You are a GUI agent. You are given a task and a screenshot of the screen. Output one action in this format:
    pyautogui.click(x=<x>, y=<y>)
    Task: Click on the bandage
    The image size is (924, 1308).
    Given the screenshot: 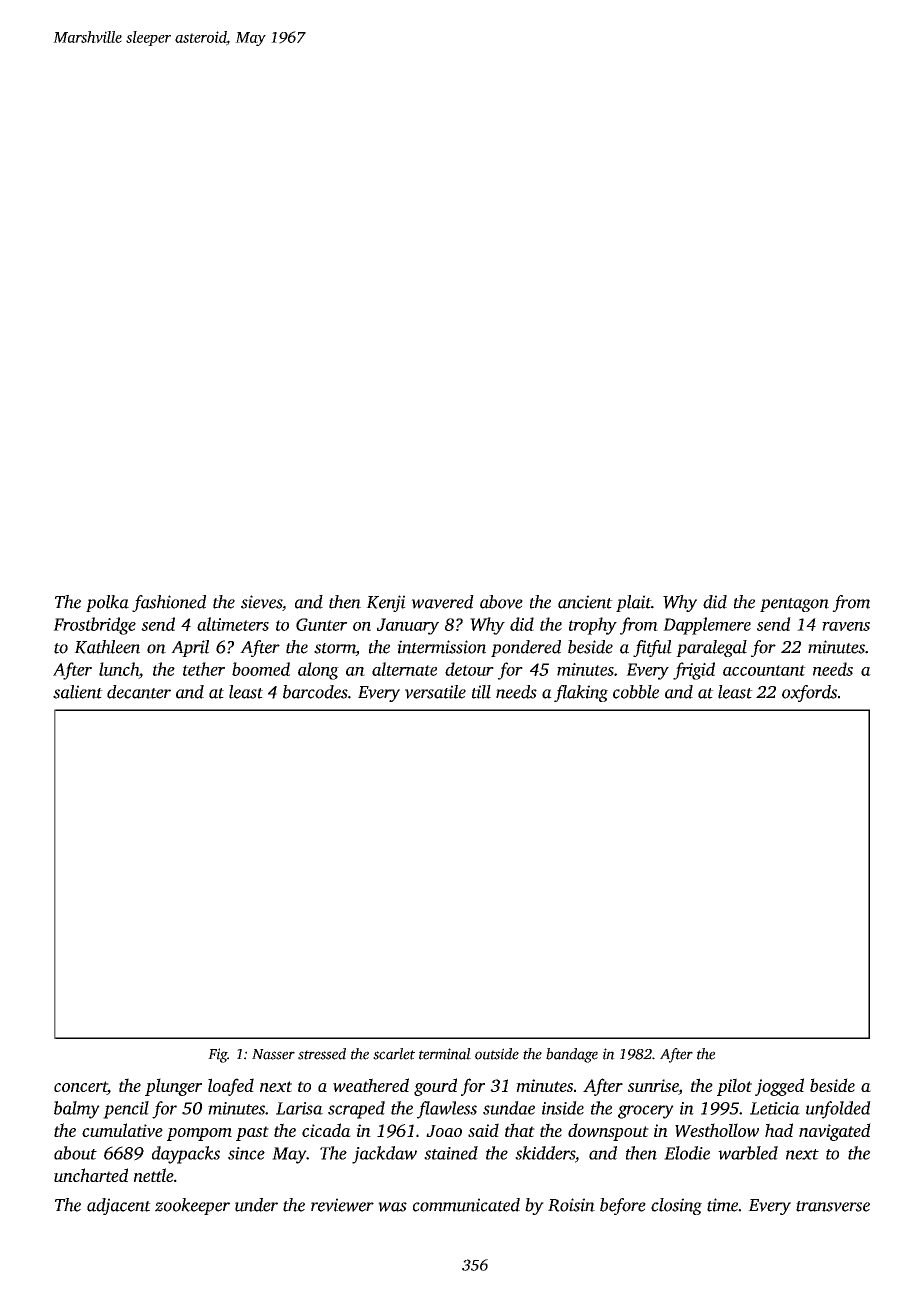 What is the action you would take?
    pyautogui.click(x=572, y=1055)
